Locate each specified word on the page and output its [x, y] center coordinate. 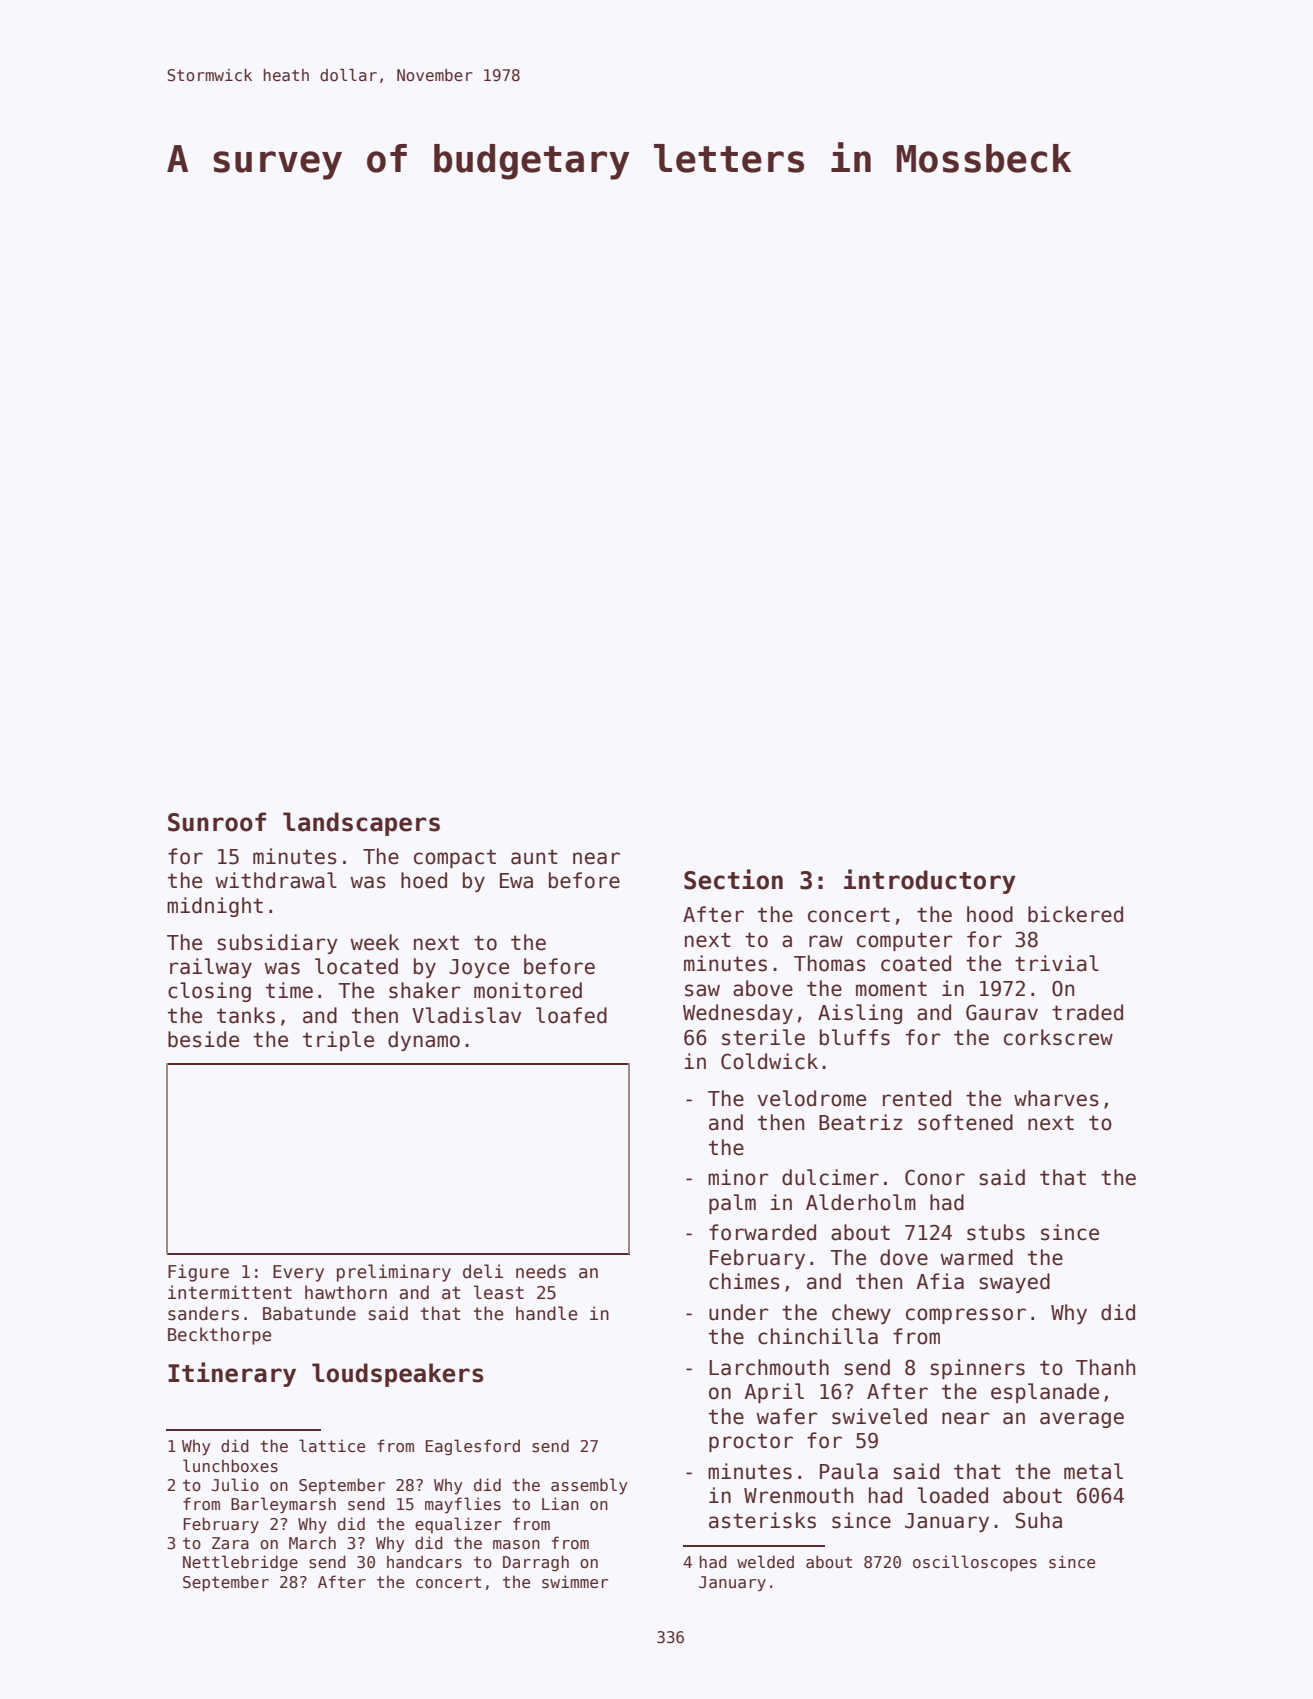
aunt [534, 857]
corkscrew [1058, 1037]
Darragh [536, 1563]
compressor [966, 1316]
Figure [198, 1273]
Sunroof [217, 822]
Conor [935, 1177]
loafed [571, 1015]
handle [547, 1313]
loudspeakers [398, 1375]
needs [541, 1271]
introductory [930, 881]
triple [338, 1041]
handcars [424, 1561]
